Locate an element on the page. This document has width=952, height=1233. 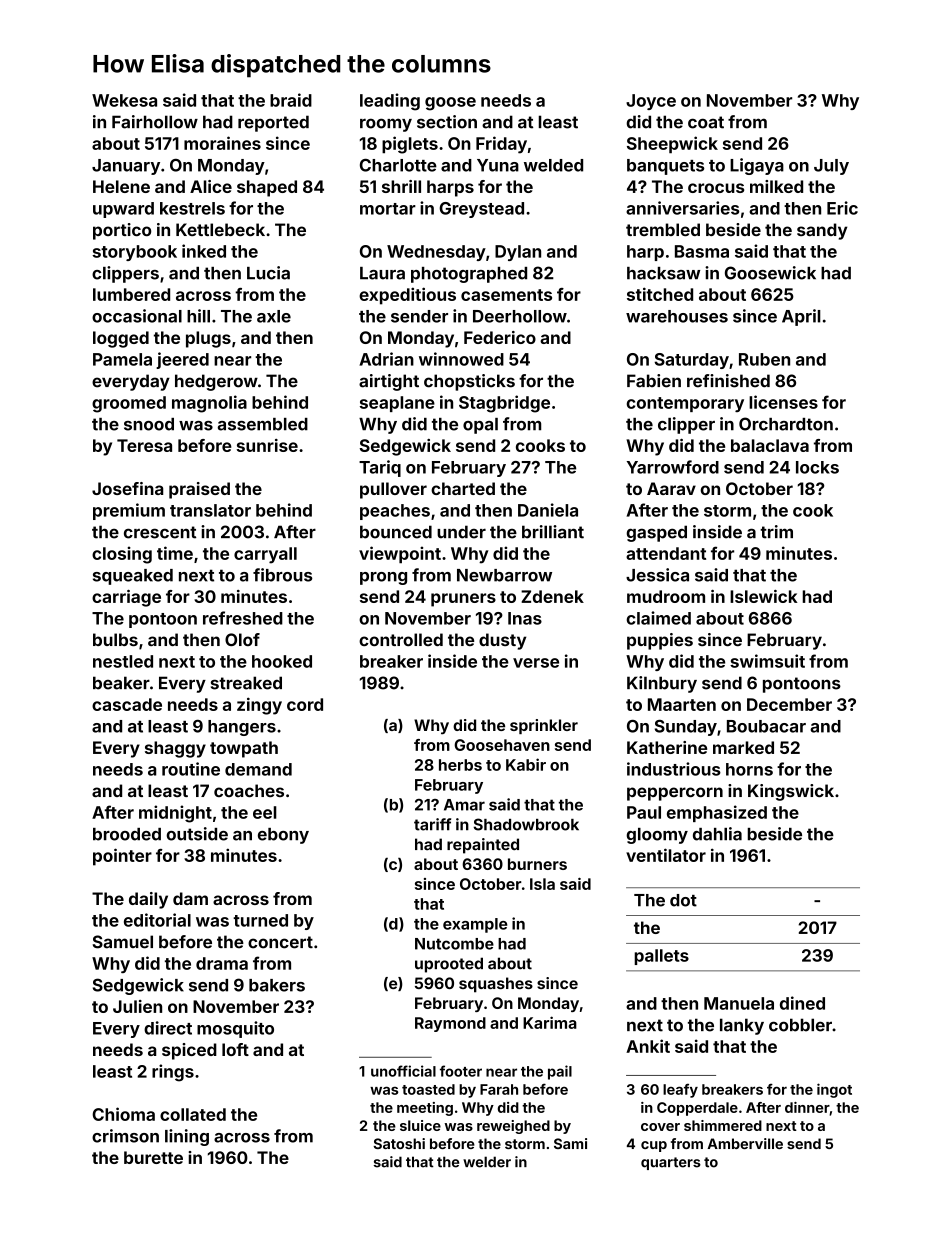
section is located at coordinates (447, 122).
